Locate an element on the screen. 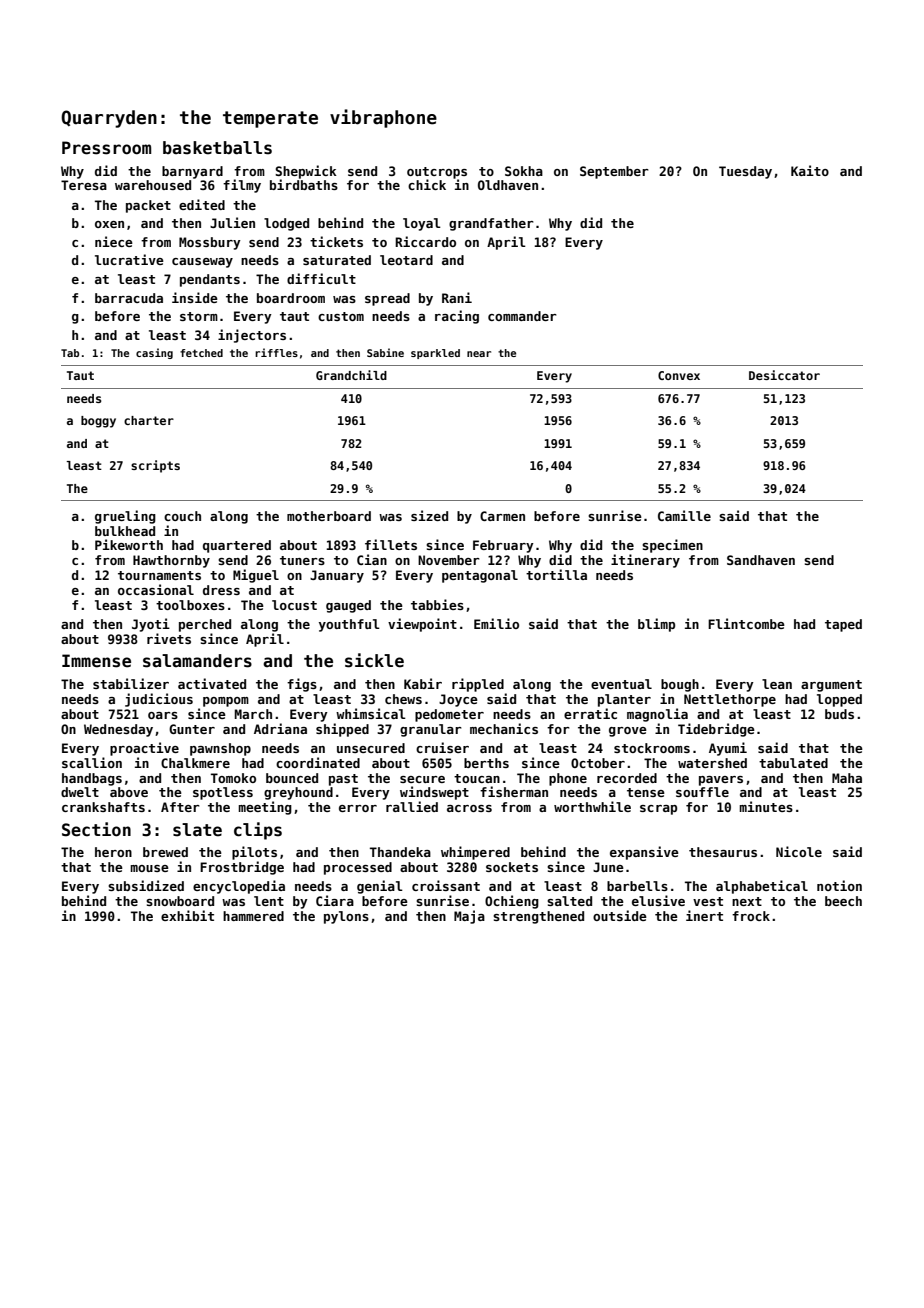 This screenshot has height=1308, width=924. taped is located at coordinates (843, 625).
